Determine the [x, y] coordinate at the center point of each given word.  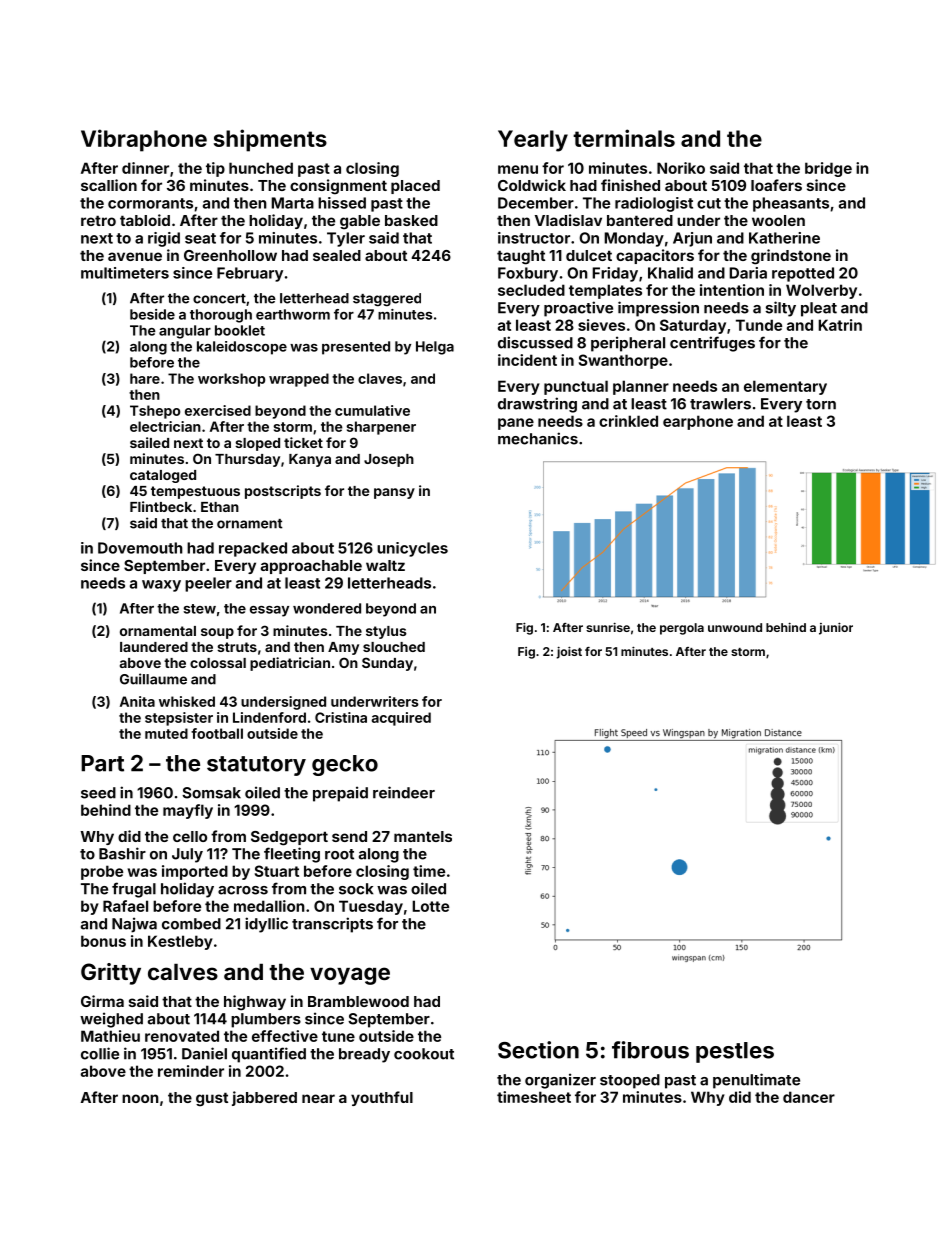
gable [360, 222]
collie [100, 1053]
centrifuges [712, 344]
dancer [809, 1097]
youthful [382, 1098]
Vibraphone [144, 140]
